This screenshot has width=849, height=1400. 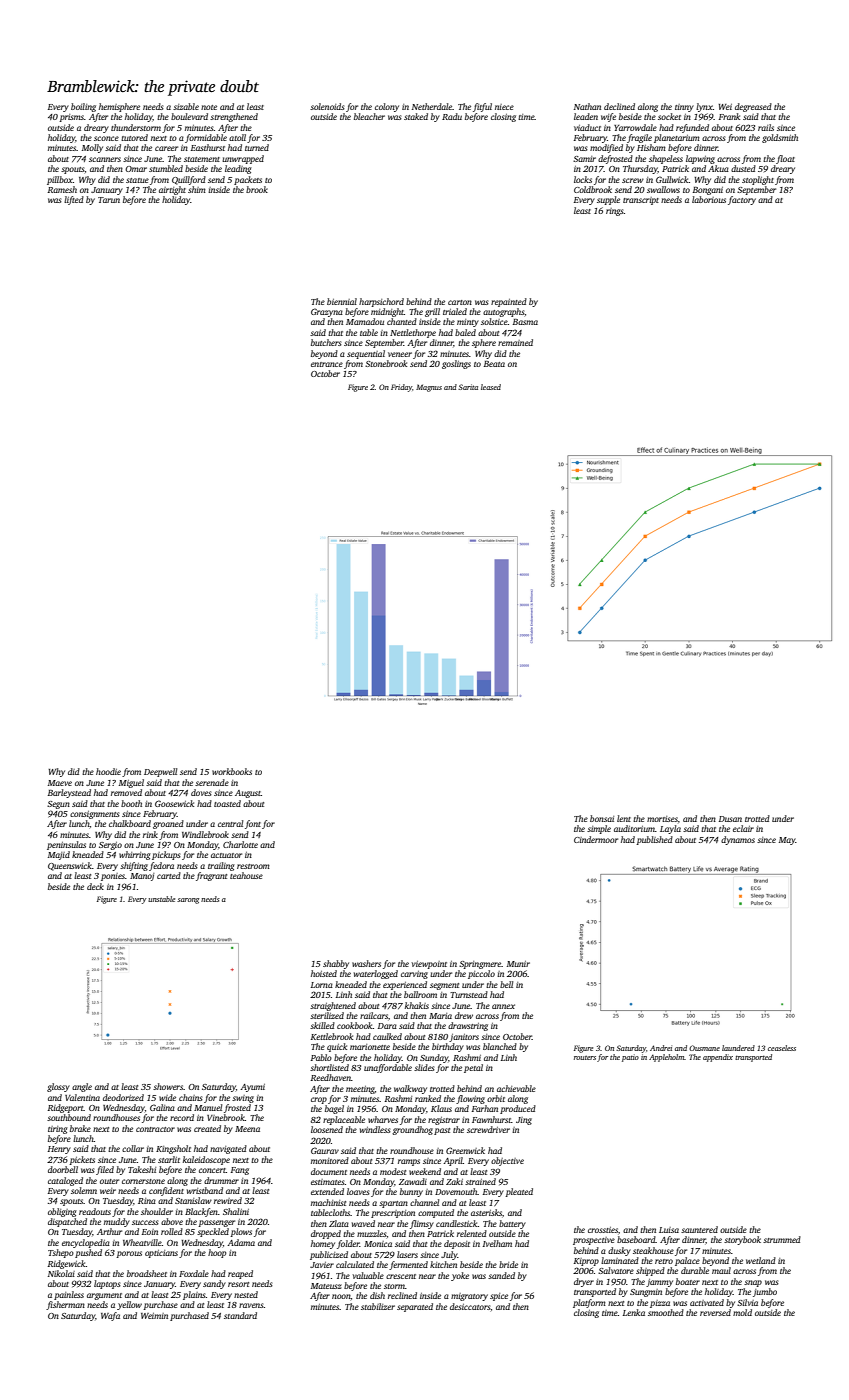 What do you see at coordinates (699, 1229) in the screenshot?
I see `sauntered` at bounding box center [699, 1229].
